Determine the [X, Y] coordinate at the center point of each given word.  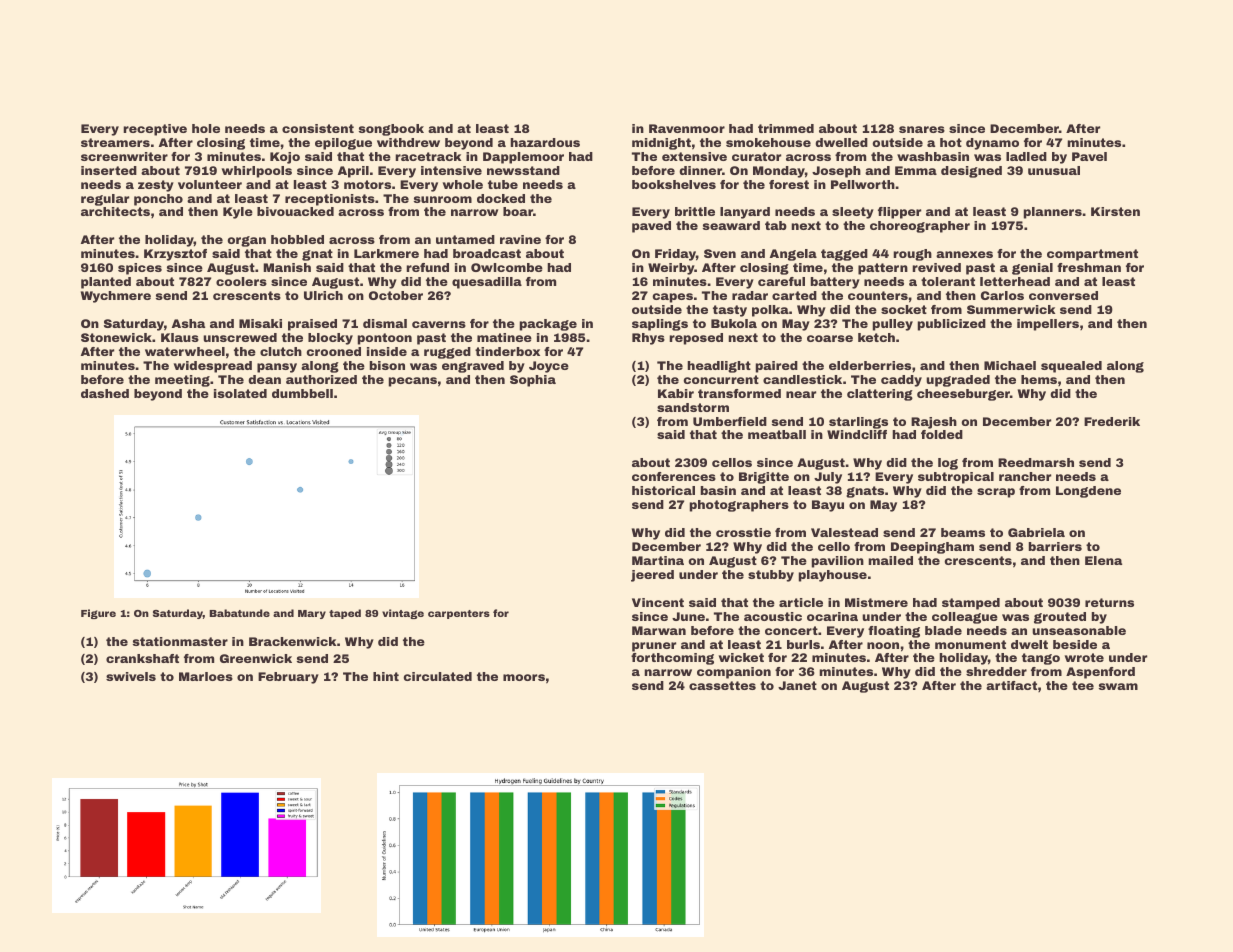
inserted [109, 170]
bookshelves [674, 184]
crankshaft [142, 658]
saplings [660, 325]
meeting [182, 381]
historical [663, 490]
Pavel [1089, 156]
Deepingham [932, 548]
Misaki [260, 323]
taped [345, 614]
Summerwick [1011, 309]
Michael [1010, 365]
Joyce [549, 367]
